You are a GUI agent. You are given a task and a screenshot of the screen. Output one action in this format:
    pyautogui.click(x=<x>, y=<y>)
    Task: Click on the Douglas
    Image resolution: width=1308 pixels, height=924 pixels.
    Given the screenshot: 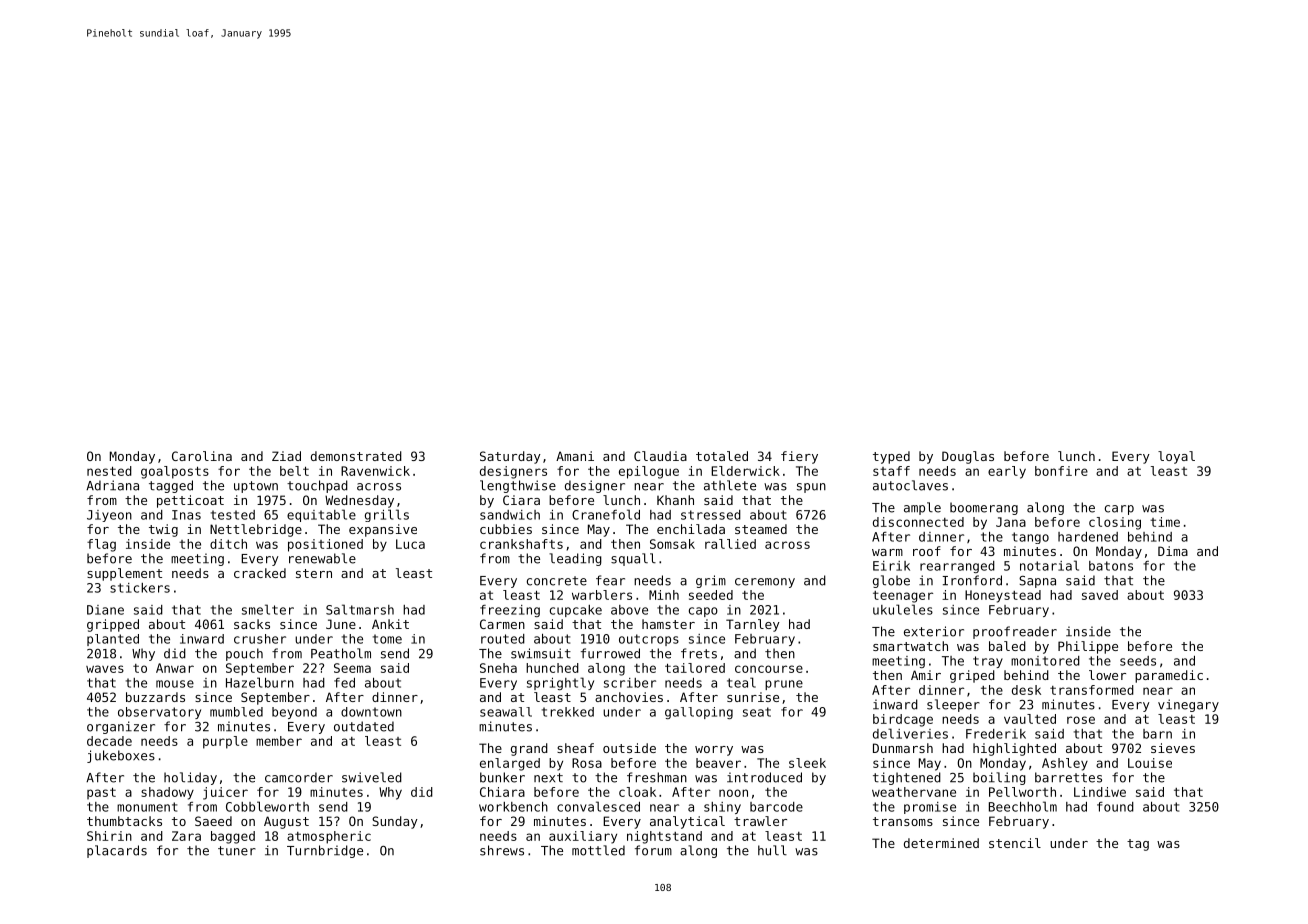 What is the action you would take?
    pyautogui.click(x=968, y=457)
